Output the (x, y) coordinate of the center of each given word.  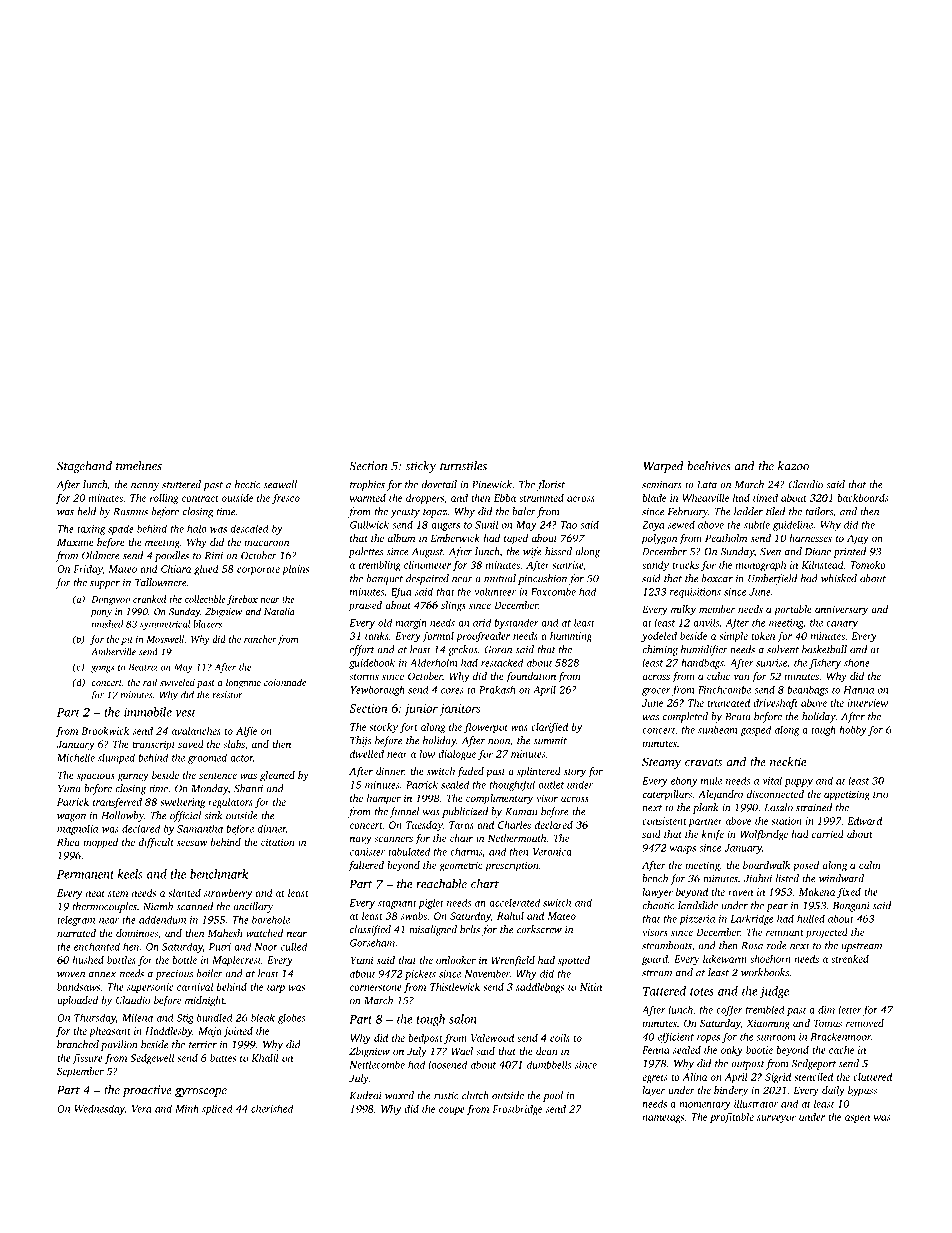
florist (551, 485)
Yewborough (377, 690)
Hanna (858, 690)
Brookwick (105, 731)
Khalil (265, 1058)
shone (857, 662)
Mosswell (165, 639)
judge (774, 992)
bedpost (425, 1039)
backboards (862, 498)
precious (174, 975)
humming (571, 637)
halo (197, 528)
